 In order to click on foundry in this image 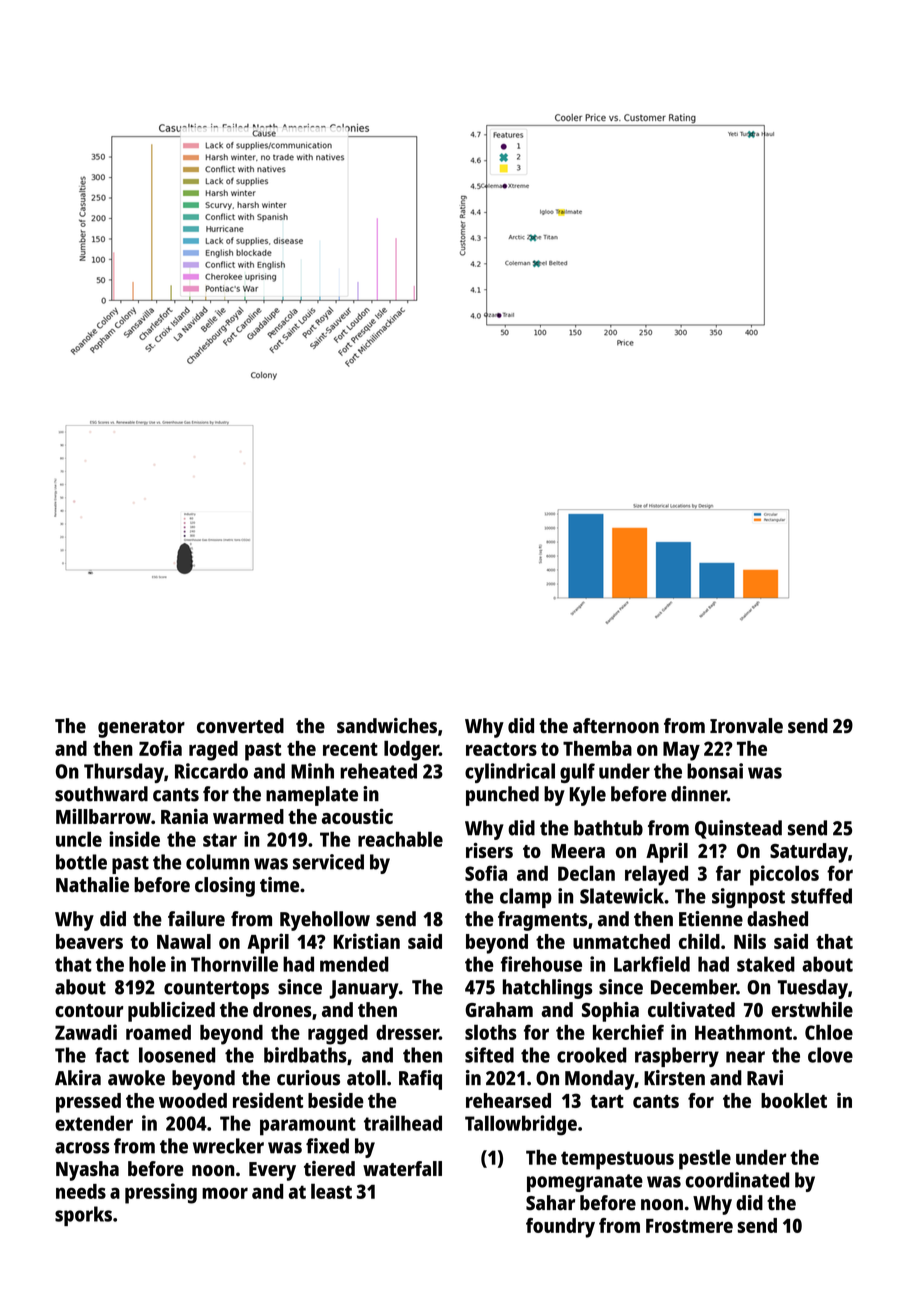, I will do `click(560, 1228)`.
